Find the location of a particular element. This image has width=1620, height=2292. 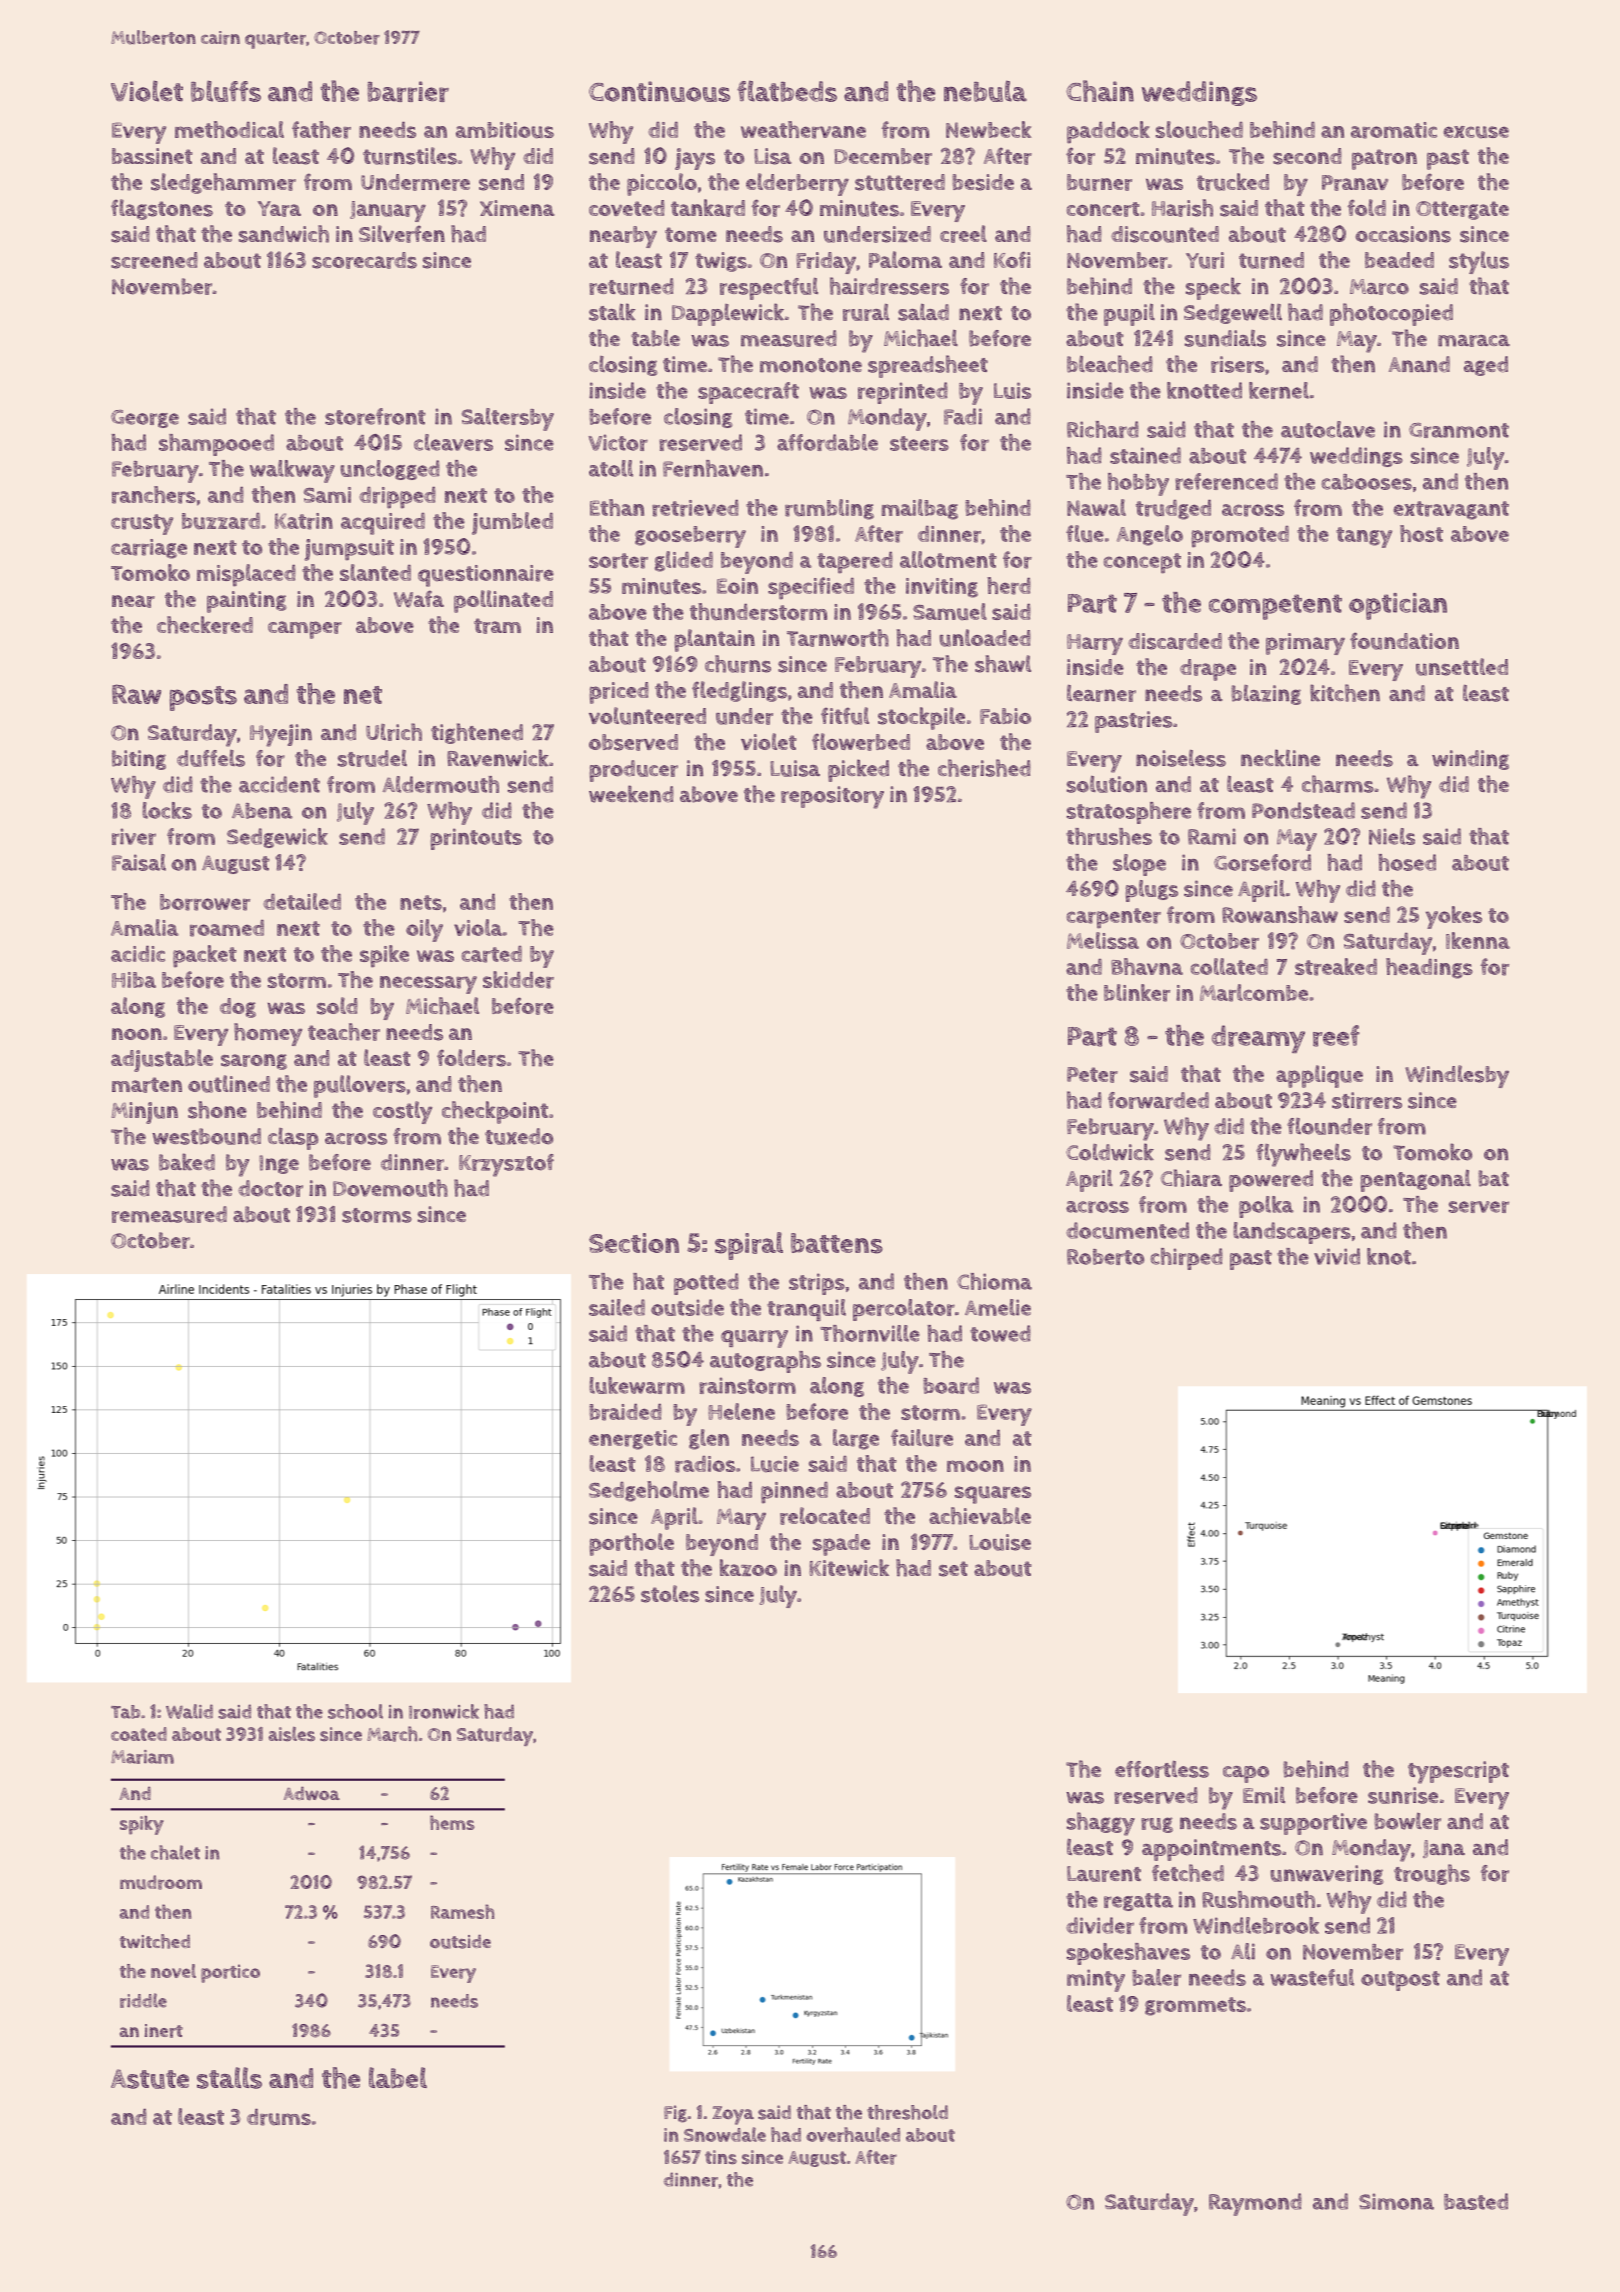

Sedgeholme is located at coordinates (649, 1491).
